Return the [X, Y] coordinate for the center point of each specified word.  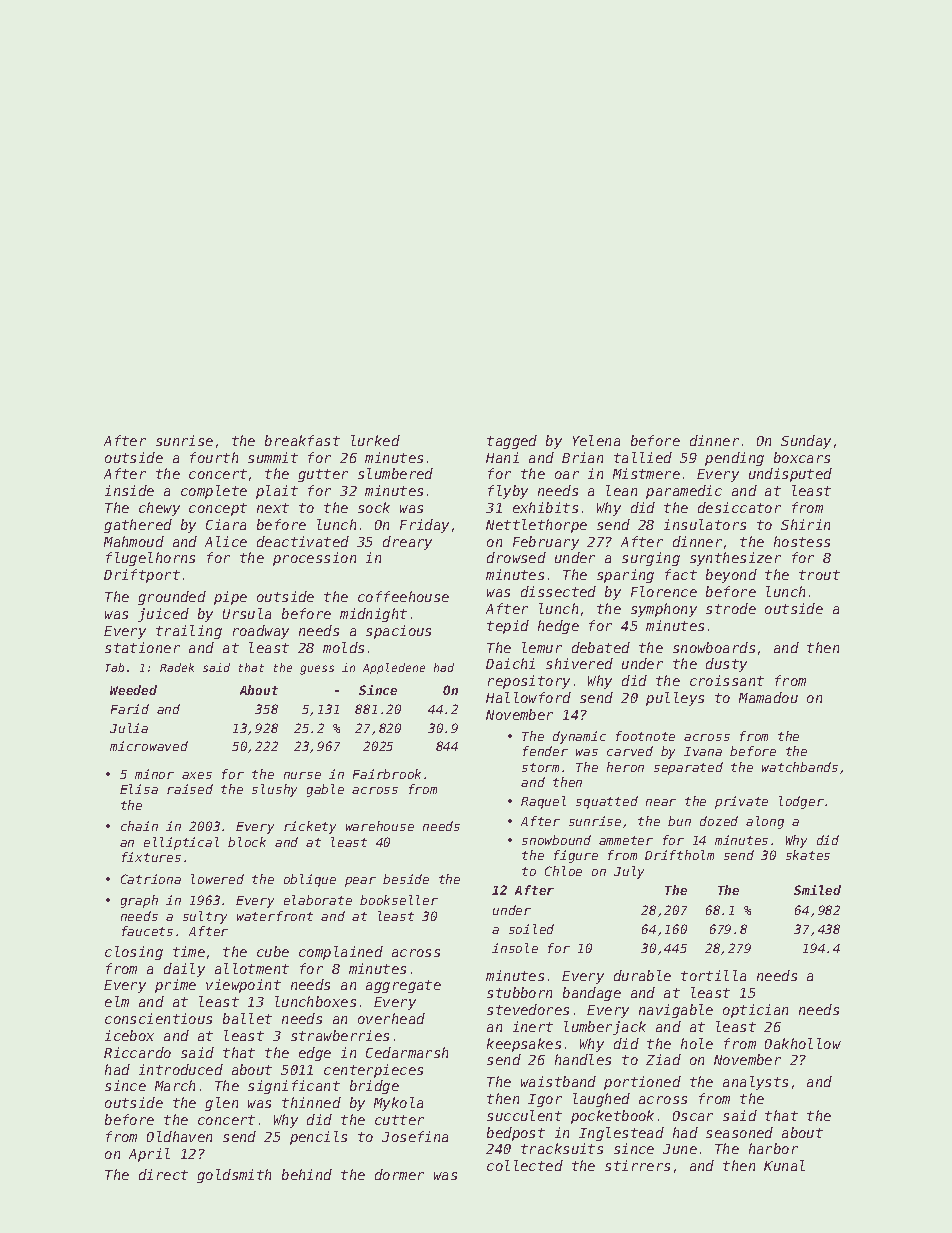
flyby [508, 492]
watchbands [800, 767]
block [247, 842]
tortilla [713, 975]
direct [163, 1174]
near [661, 802]
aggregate [403, 986]
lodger [801, 802]
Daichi [510, 663]
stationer [142, 647]
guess [317, 670]
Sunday [806, 442]
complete [214, 492]
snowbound [556, 840]
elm [117, 1001]
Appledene [394, 668]
